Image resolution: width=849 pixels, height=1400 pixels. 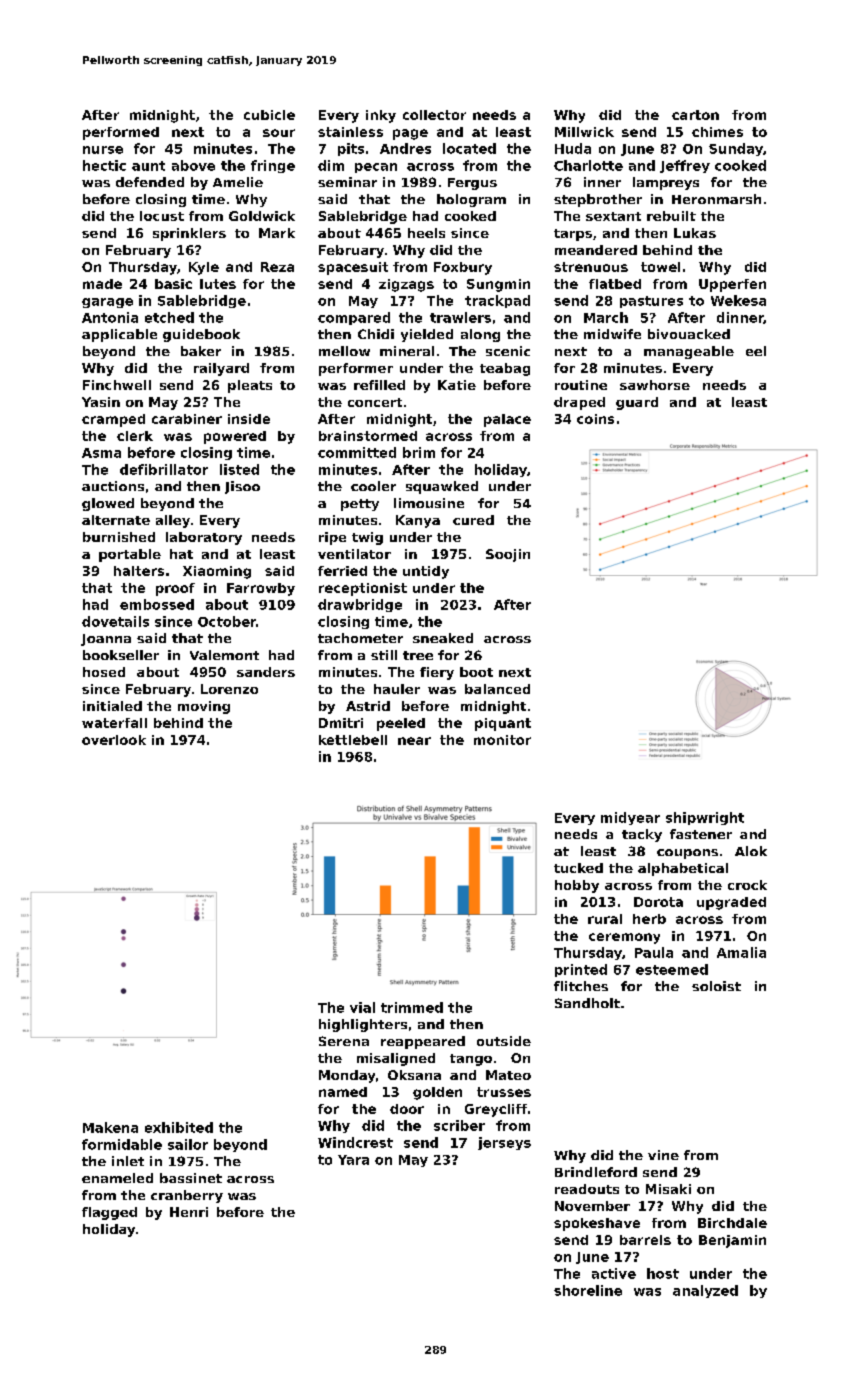 What do you see at coordinates (642, 835) in the screenshot?
I see `tacky` at bounding box center [642, 835].
